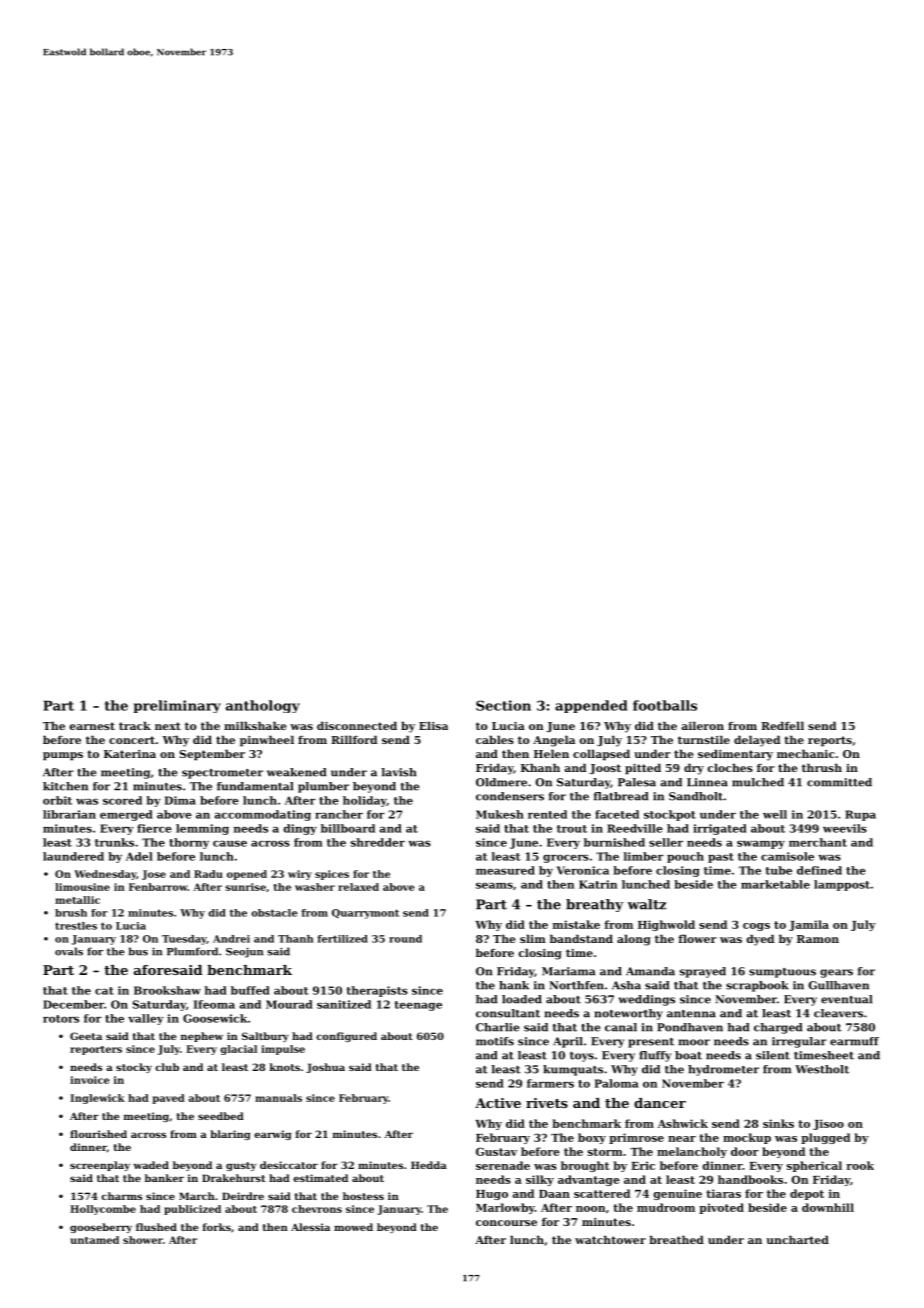 The image size is (924, 1308). I want to click on Goosewick, so click(215, 1018).
